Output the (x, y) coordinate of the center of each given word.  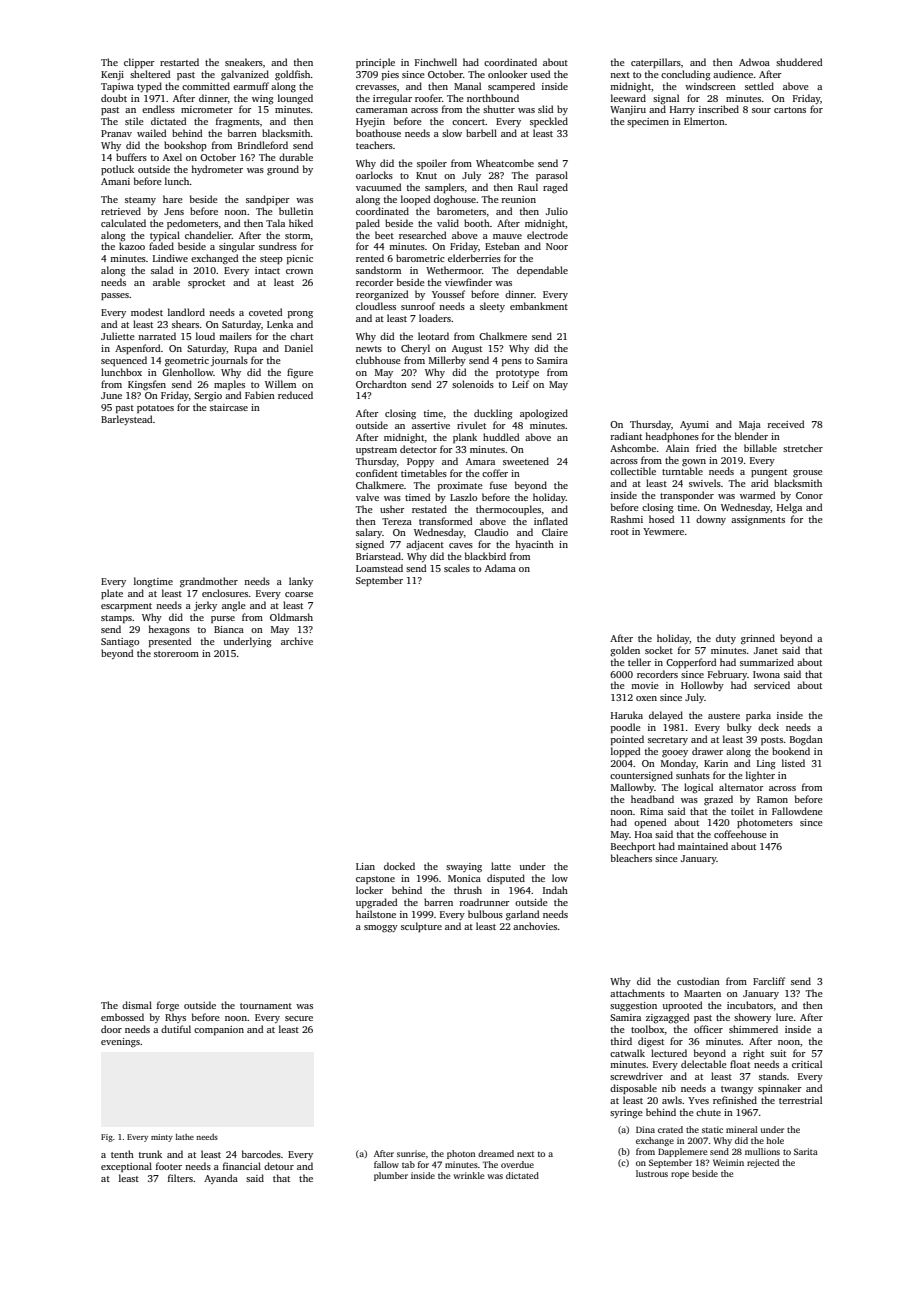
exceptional (126, 1167)
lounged (295, 99)
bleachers (631, 858)
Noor (557, 246)
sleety (492, 307)
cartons (790, 110)
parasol (552, 176)
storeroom (176, 654)
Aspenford (138, 349)
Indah (555, 890)
